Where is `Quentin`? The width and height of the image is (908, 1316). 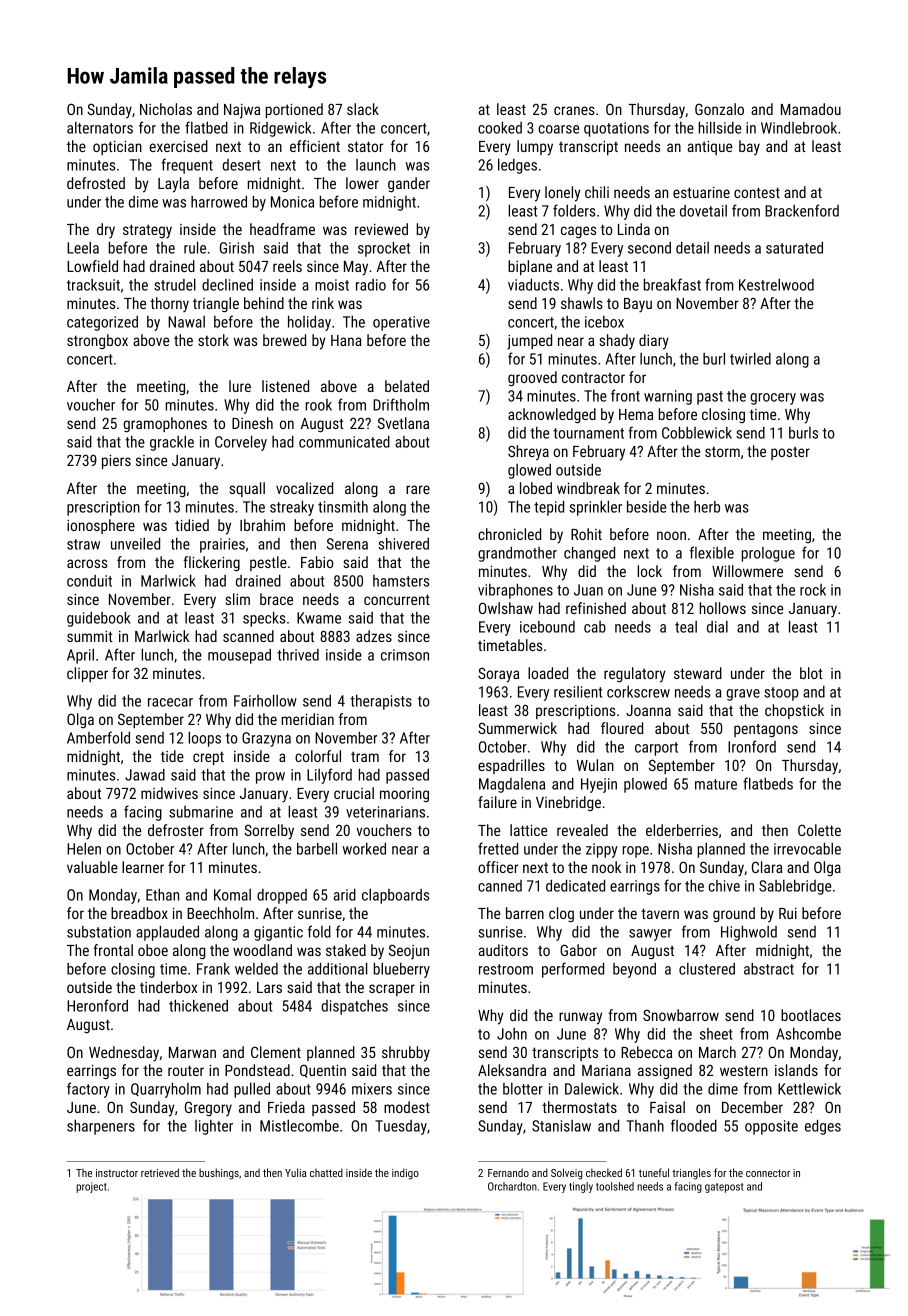 Quentin is located at coordinates (323, 1071).
